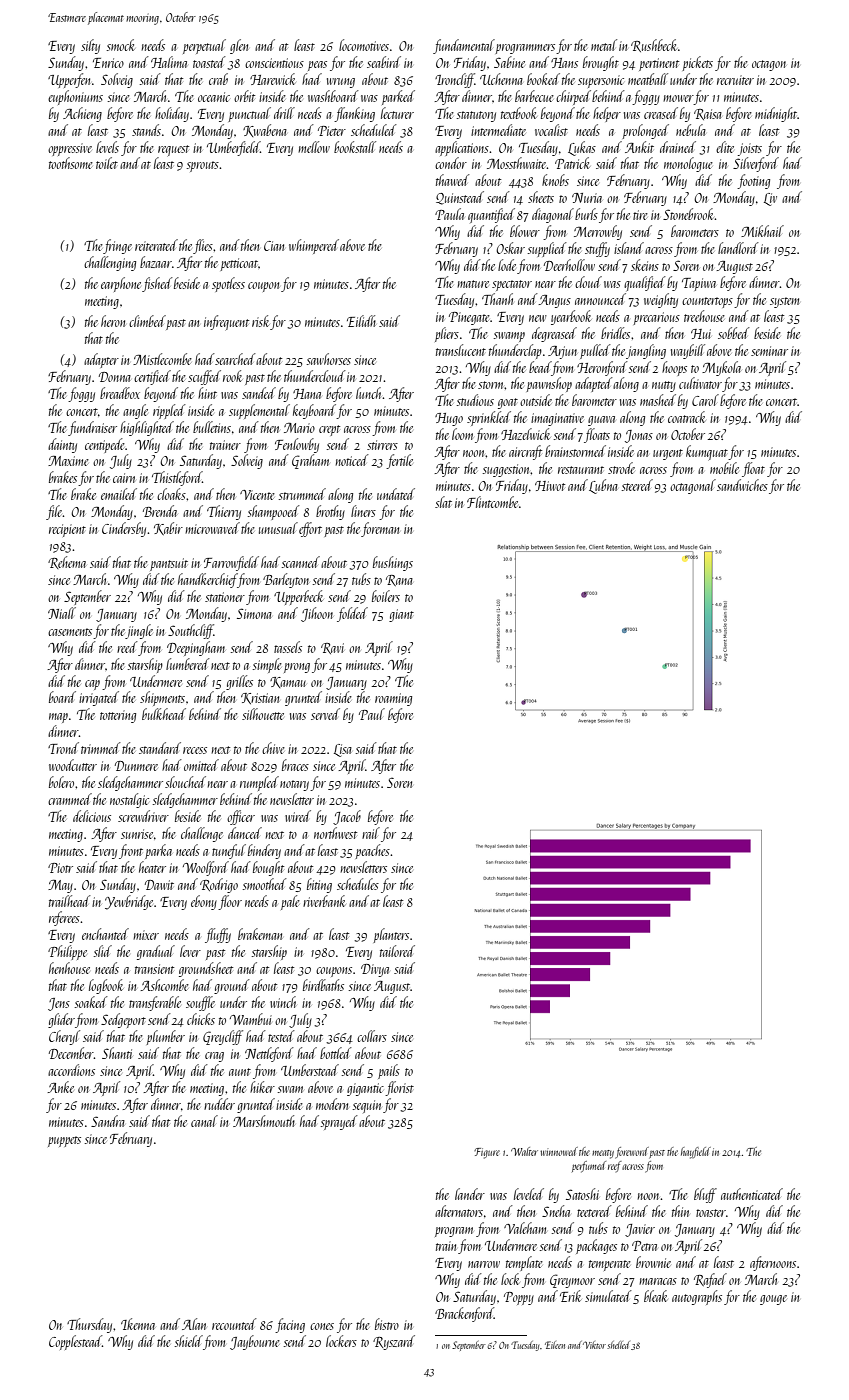 The height and width of the document is (1400, 849). What do you see at coordinates (696, 1153) in the document?
I see `hayfield` at bounding box center [696, 1153].
